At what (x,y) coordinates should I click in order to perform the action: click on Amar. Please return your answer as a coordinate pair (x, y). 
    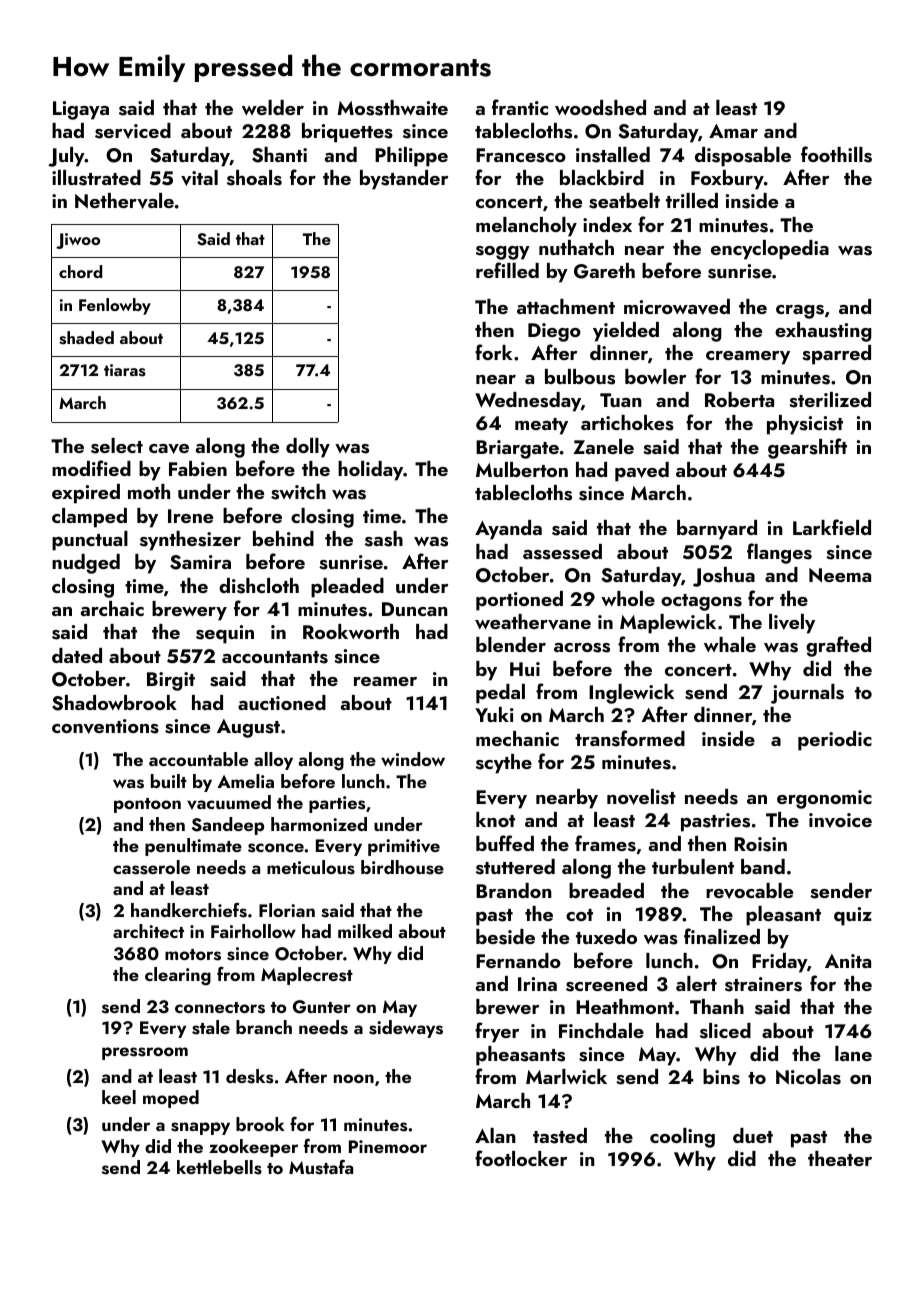
    Looking at the image, I should click on (733, 131).
